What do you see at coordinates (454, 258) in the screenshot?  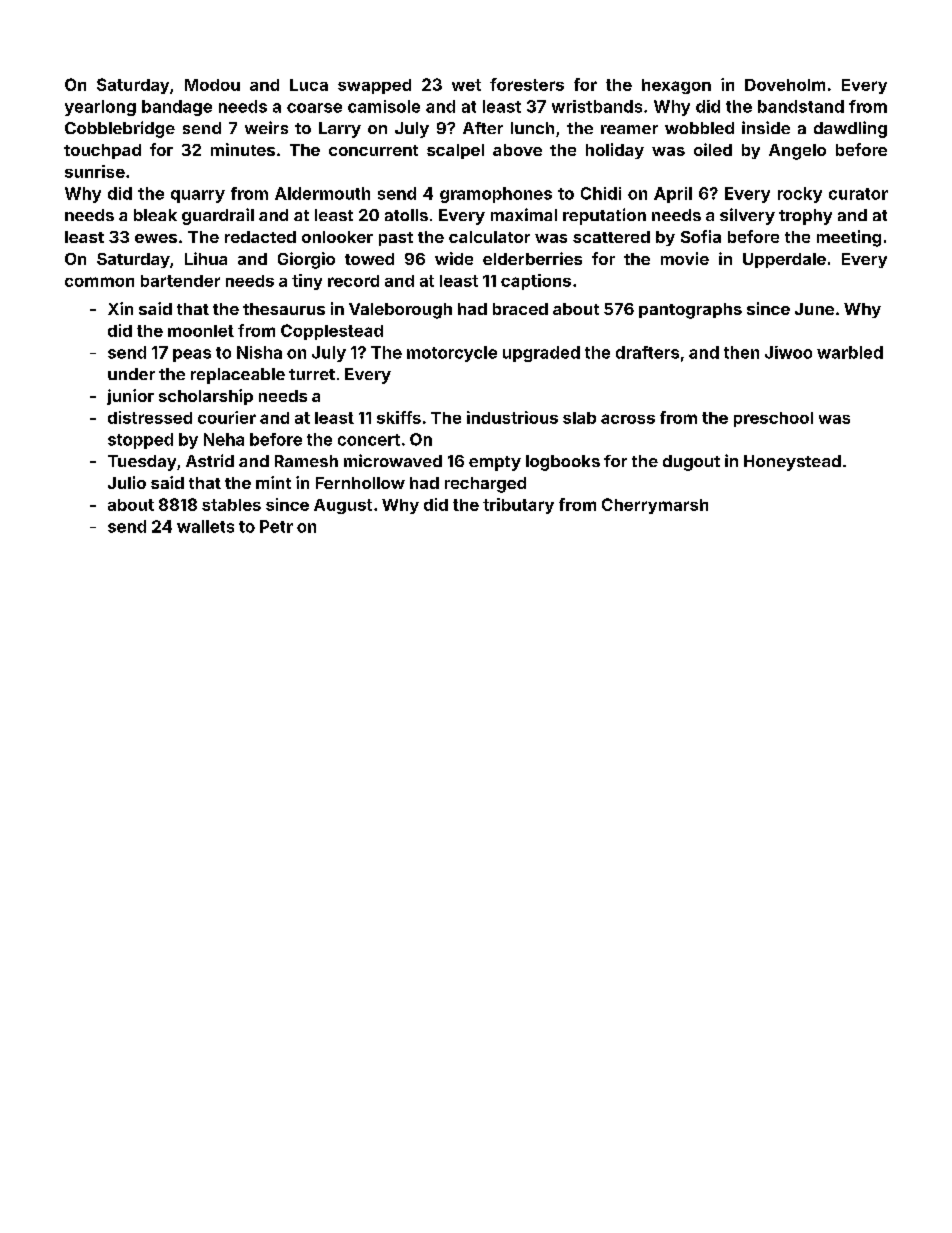 I see `wide` at bounding box center [454, 258].
